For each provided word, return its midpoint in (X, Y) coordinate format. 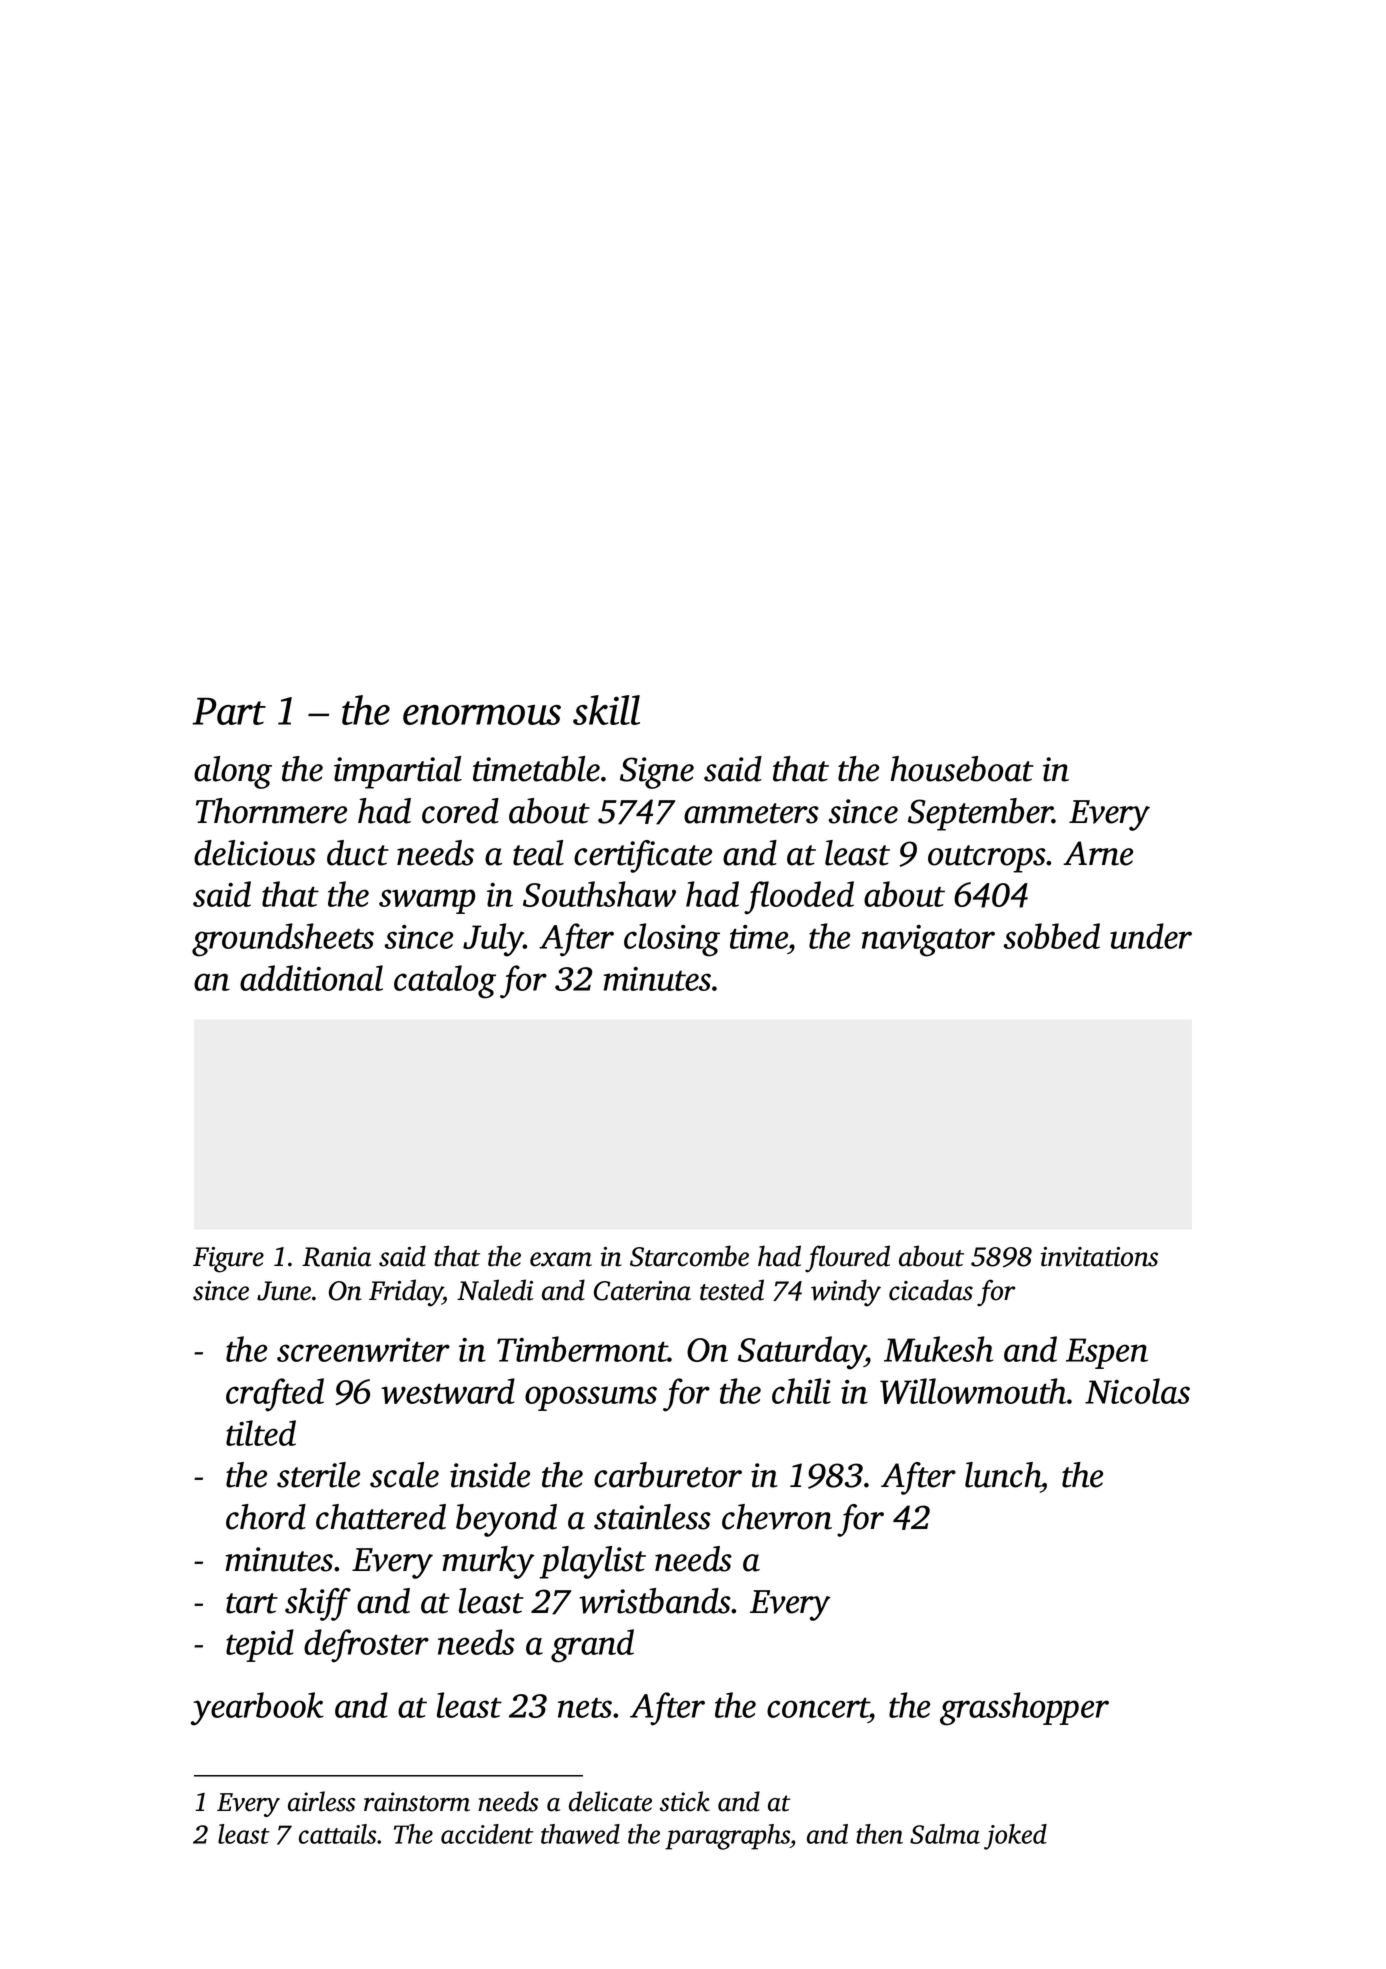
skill (606, 710)
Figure (228, 1260)
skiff (318, 1604)
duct (358, 853)
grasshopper (1024, 1709)
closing (672, 940)
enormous (482, 715)
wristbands (655, 1601)
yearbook (257, 1709)
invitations (1099, 1257)
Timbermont (582, 1349)
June (284, 1291)
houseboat (962, 769)
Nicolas (1137, 1391)
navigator (928, 941)
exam (561, 1259)
